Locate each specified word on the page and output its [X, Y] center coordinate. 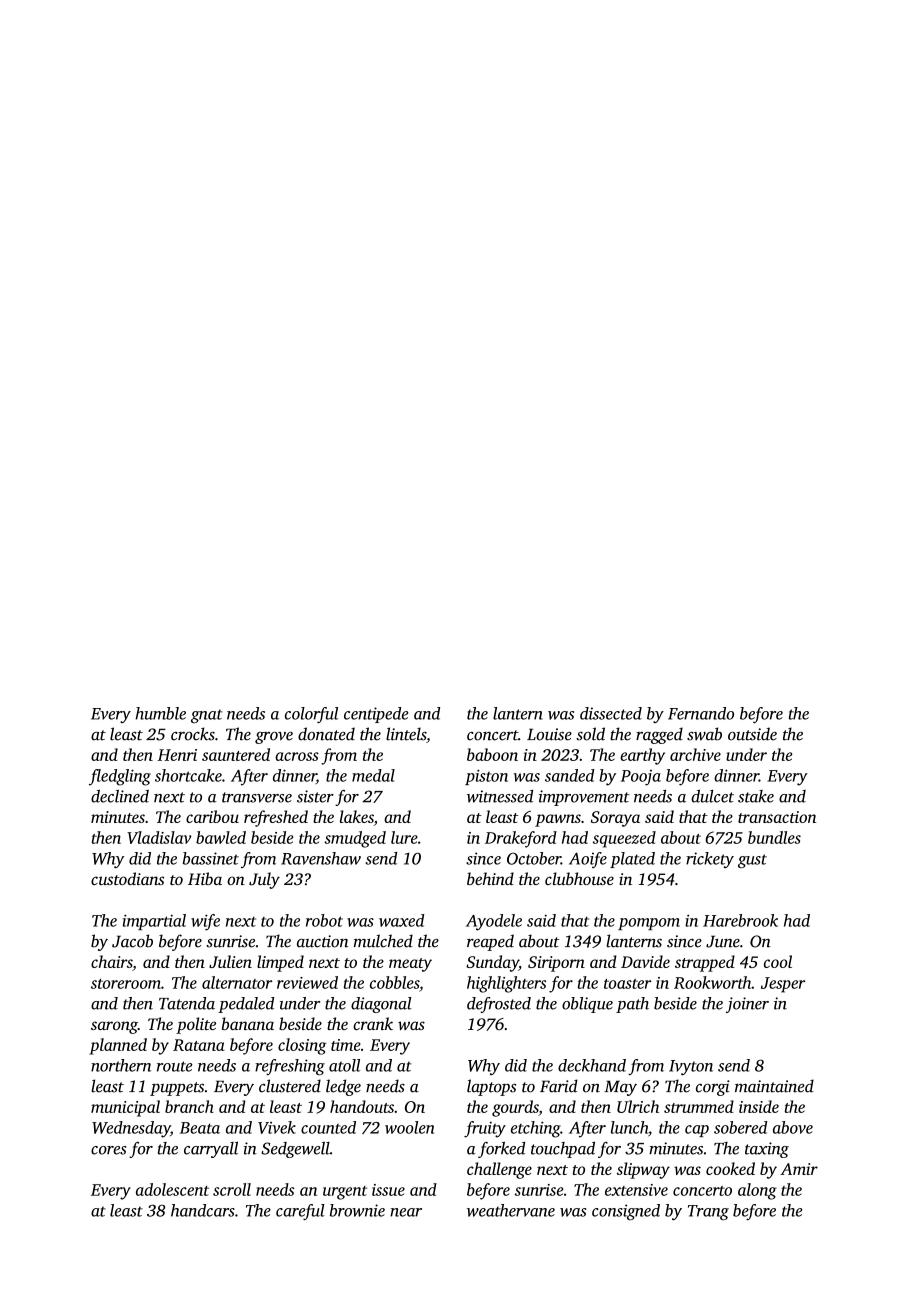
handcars [203, 1210]
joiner [747, 1005]
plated [632, 860]
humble [160, 713]
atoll [344, 1065]
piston [486, 777]
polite [196, 1025]
